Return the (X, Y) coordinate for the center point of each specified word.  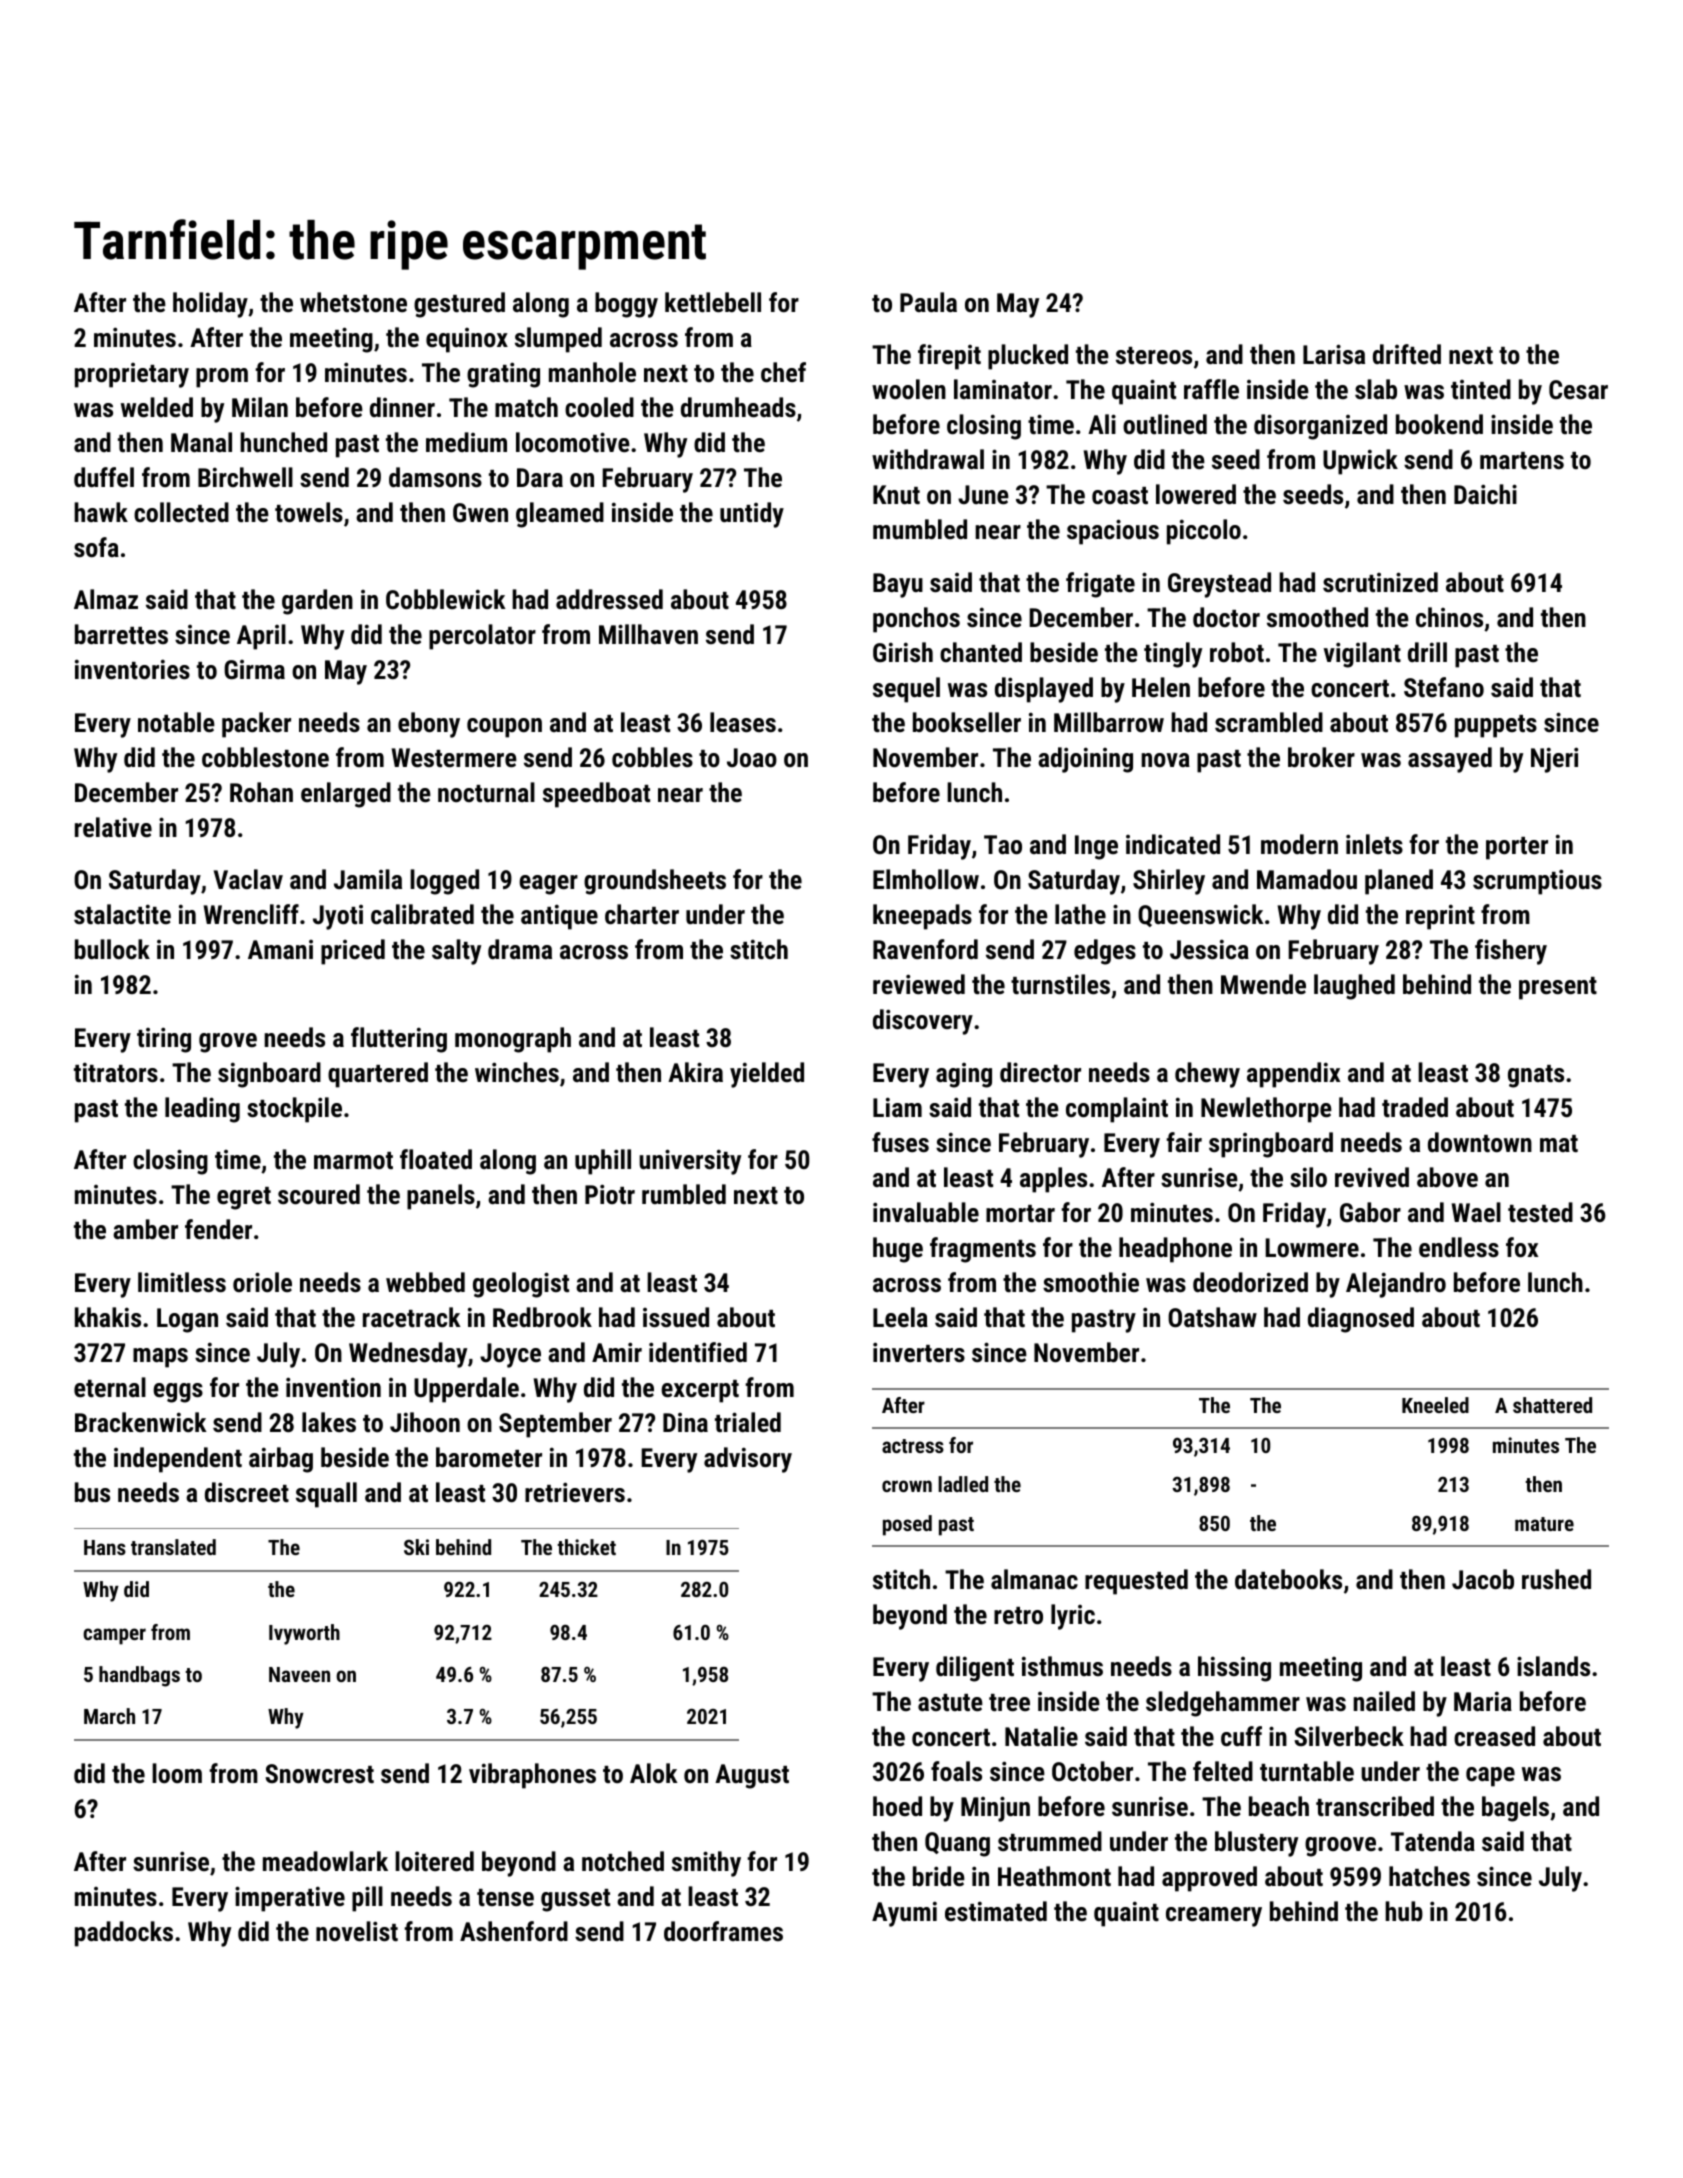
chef (783, 372)
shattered (1552, 1405)
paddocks (124, 1934)
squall (326, 1495)
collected (181, 512)
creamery (1214, 1917)
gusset (575, 1900)
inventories (132, 669)
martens (1522, 460)
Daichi (1485, 494)
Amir (617, 1352)
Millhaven (648, 634)
